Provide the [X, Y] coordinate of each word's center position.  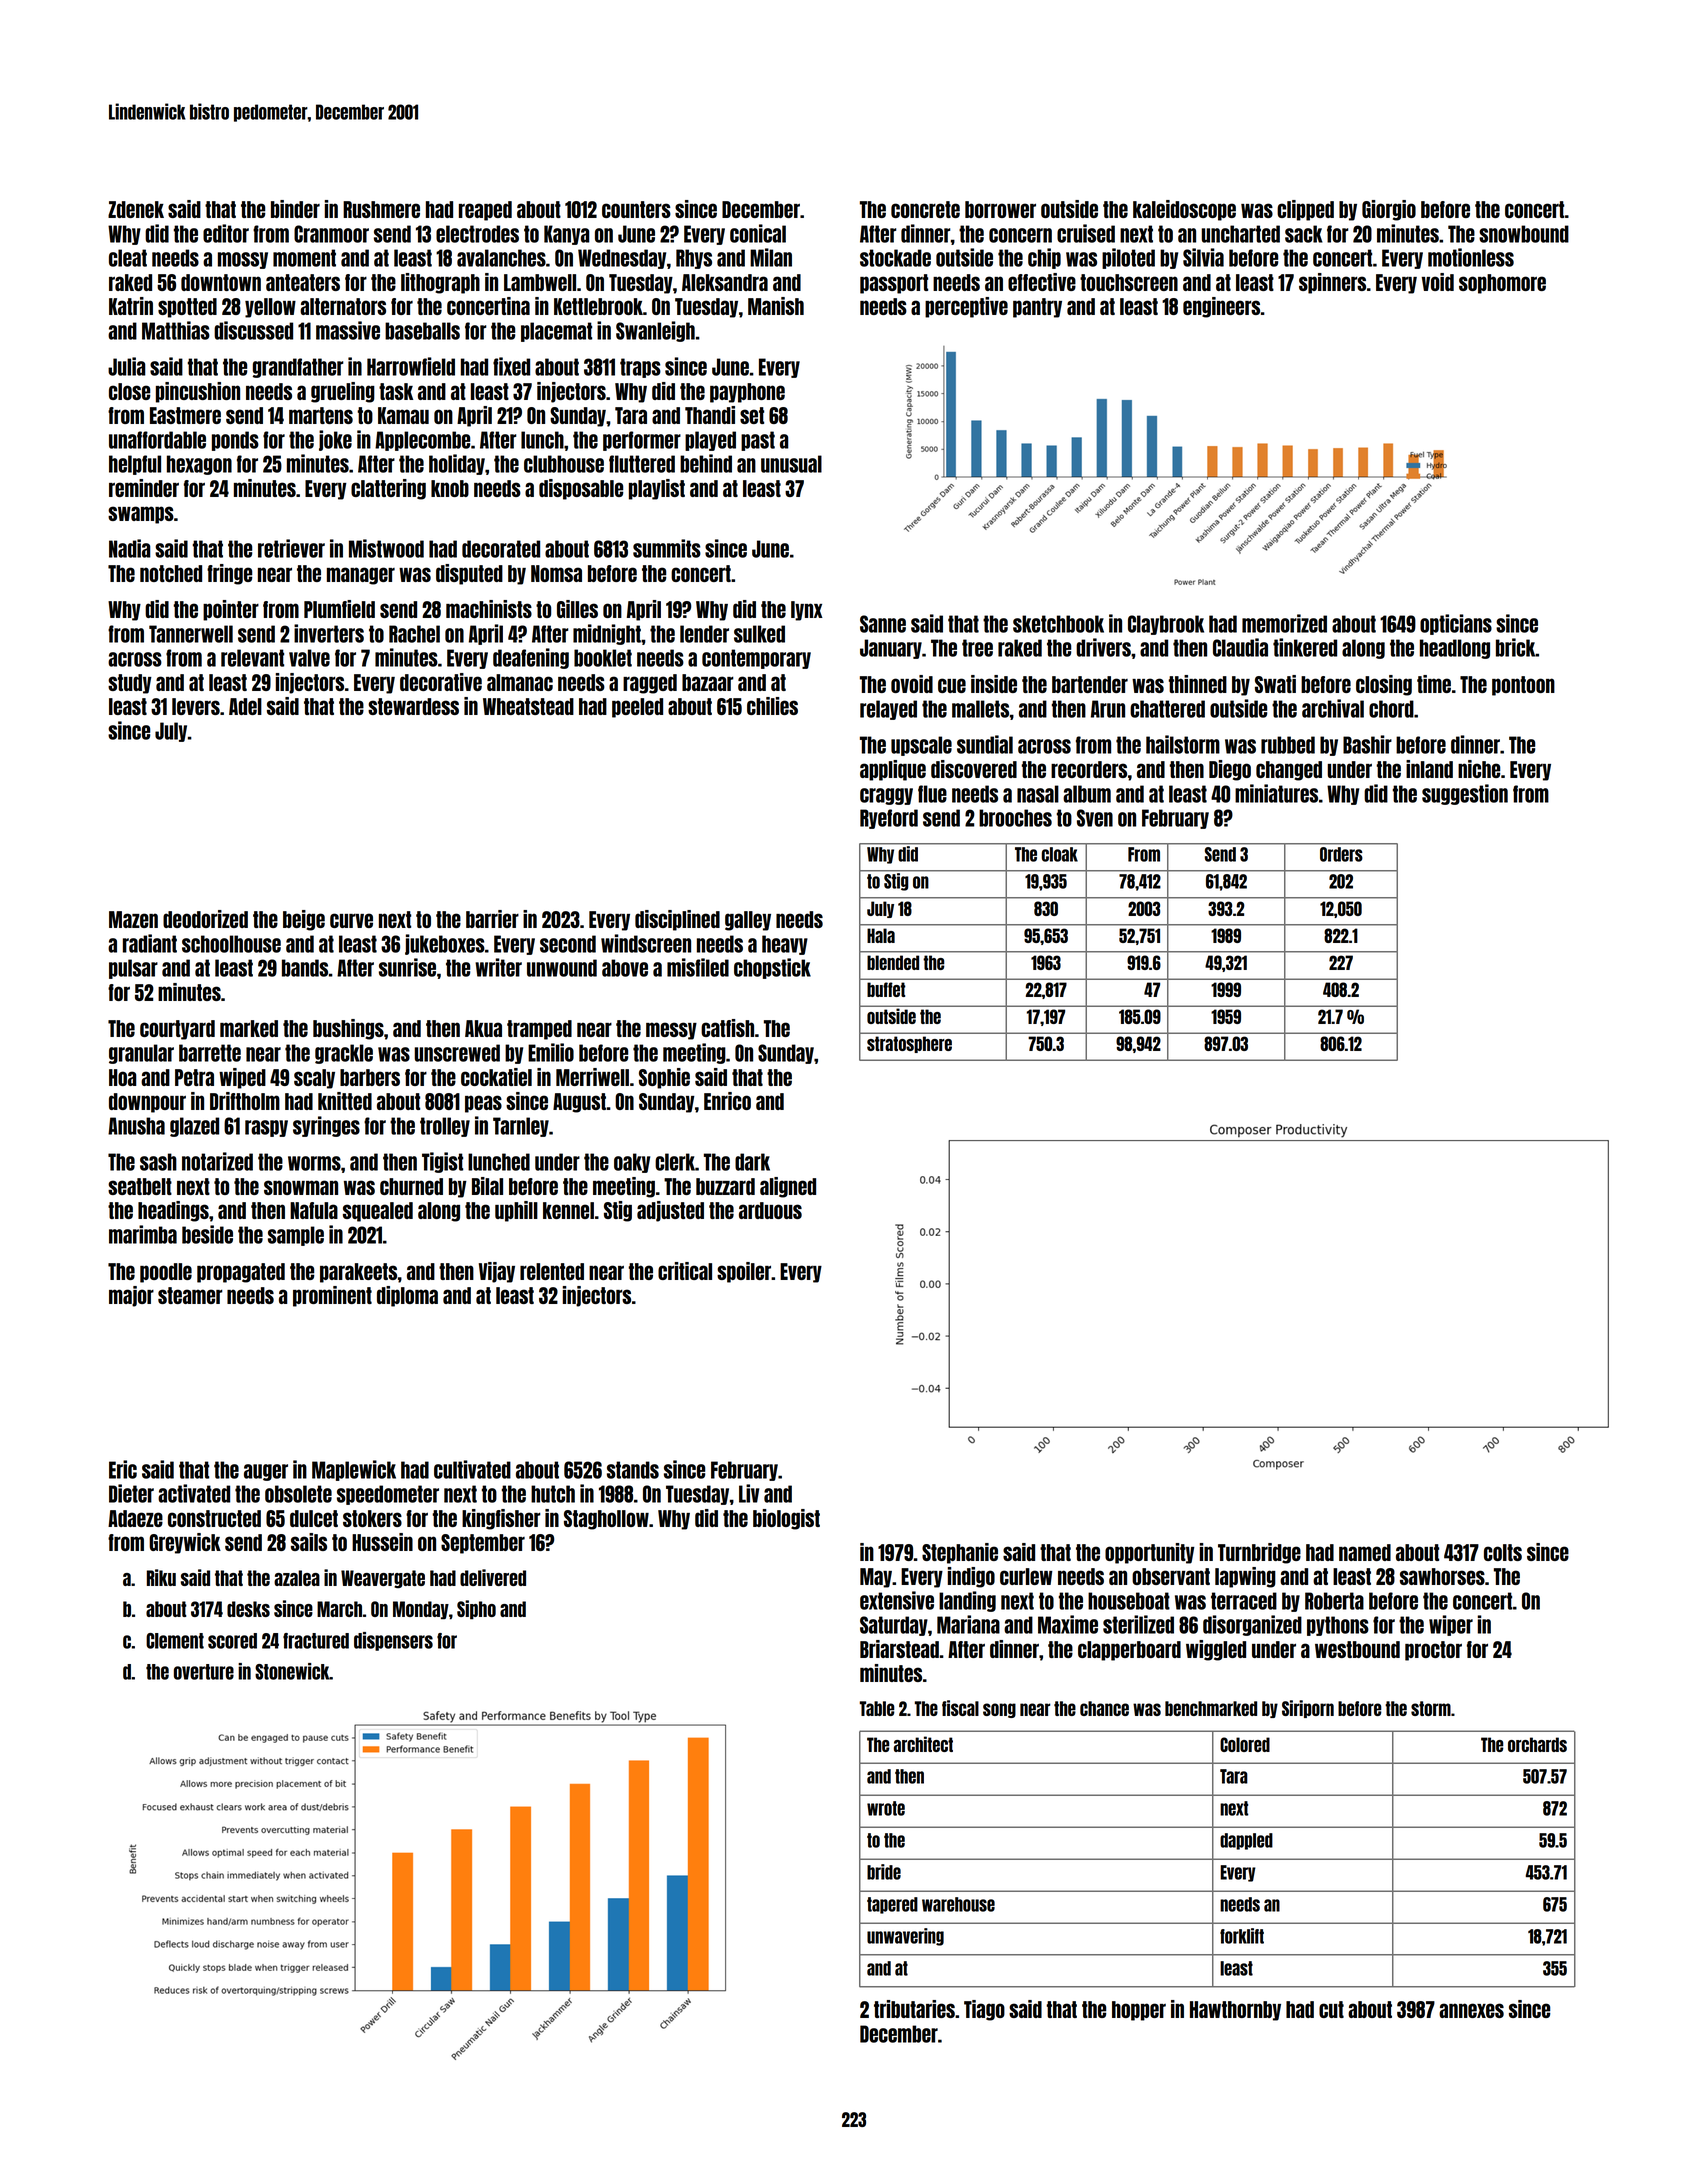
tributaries [914, 2009]
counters [636, 209]
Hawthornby [1235, 2011]
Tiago [984, 2010]
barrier [492, 919]
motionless [1471, 257]
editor [226, 233]
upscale [921, 746]
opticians [1456, 624]
